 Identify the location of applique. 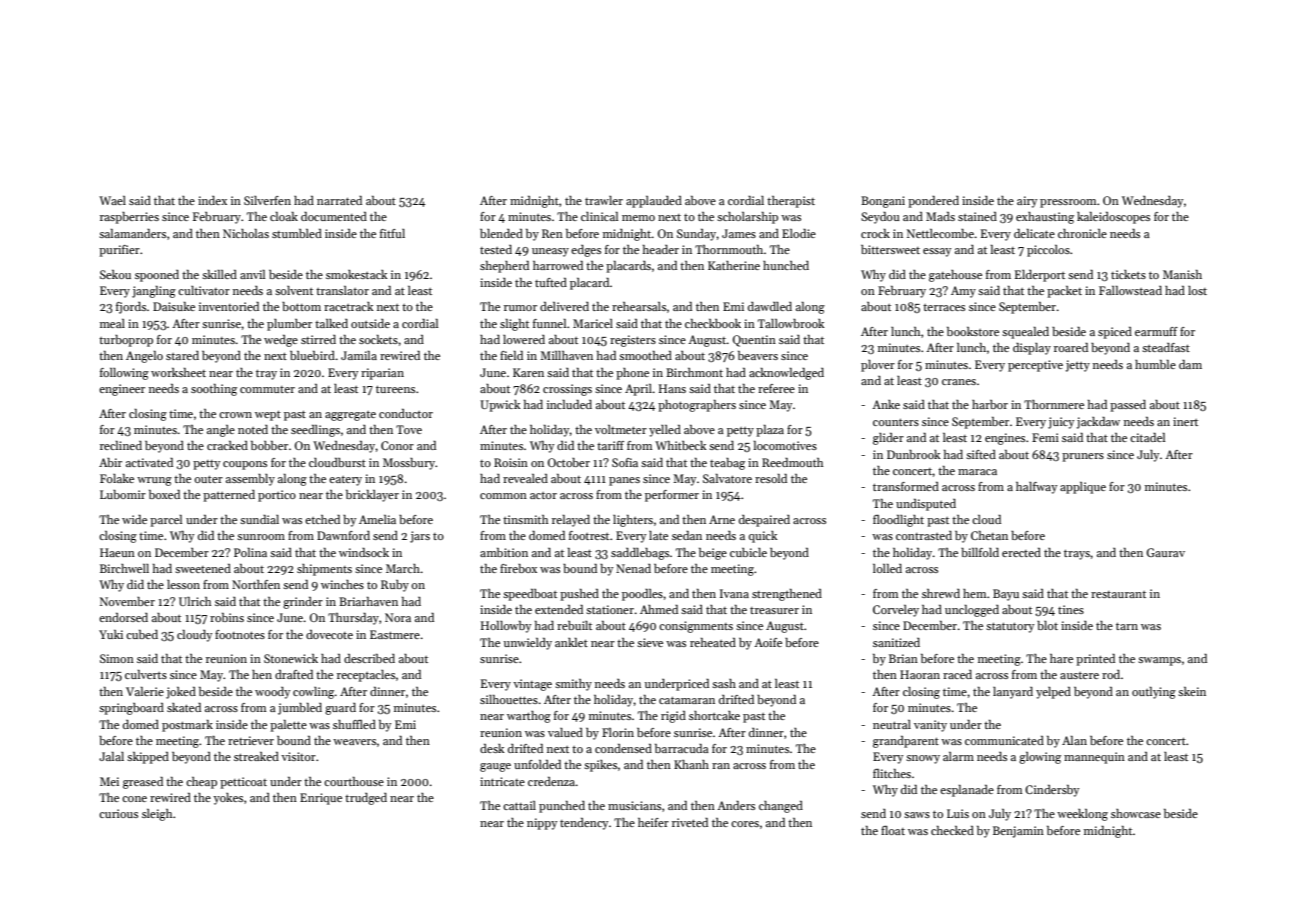
(1083, 488).
